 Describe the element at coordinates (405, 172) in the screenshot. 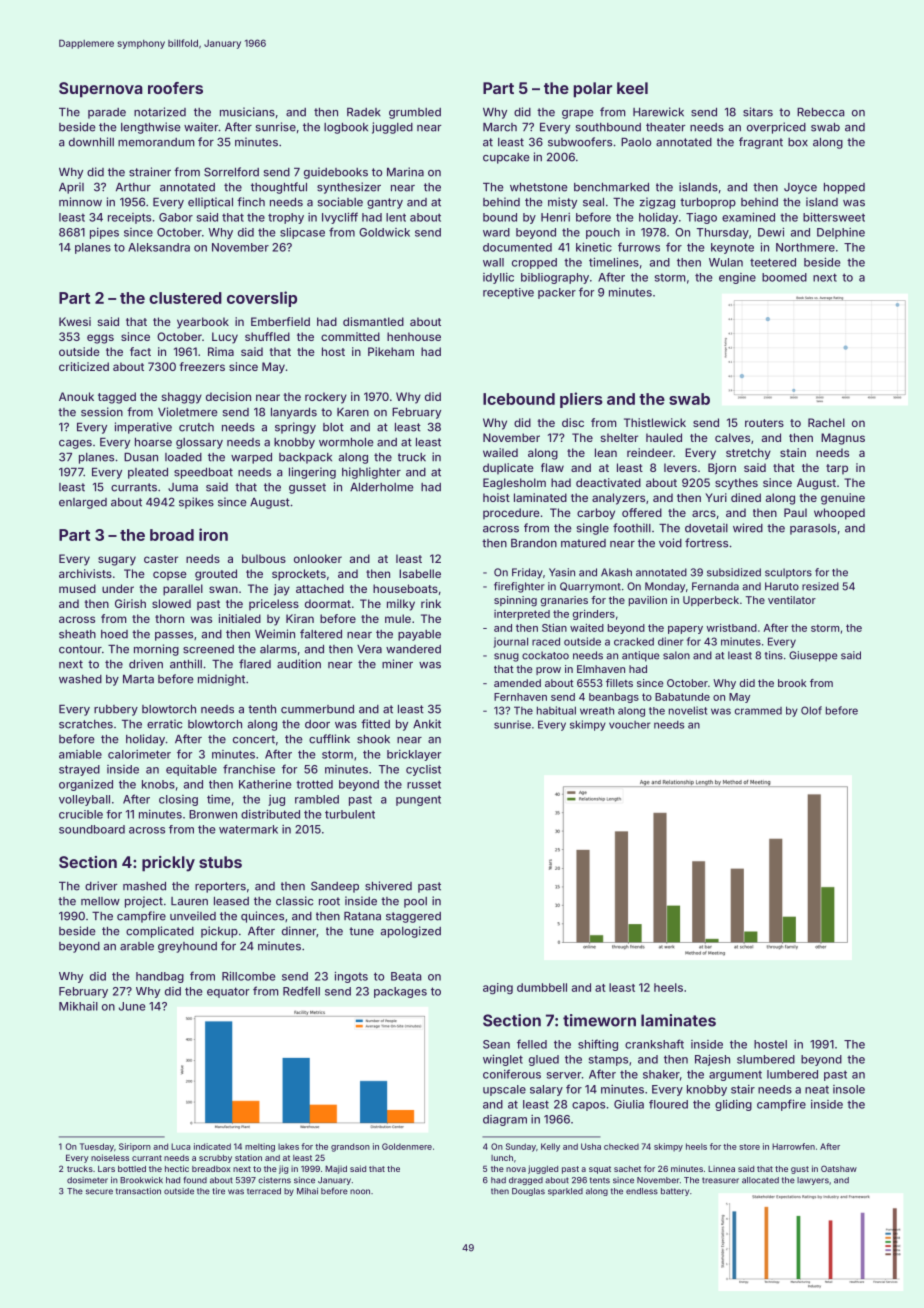

I see `Marina` at that location.
